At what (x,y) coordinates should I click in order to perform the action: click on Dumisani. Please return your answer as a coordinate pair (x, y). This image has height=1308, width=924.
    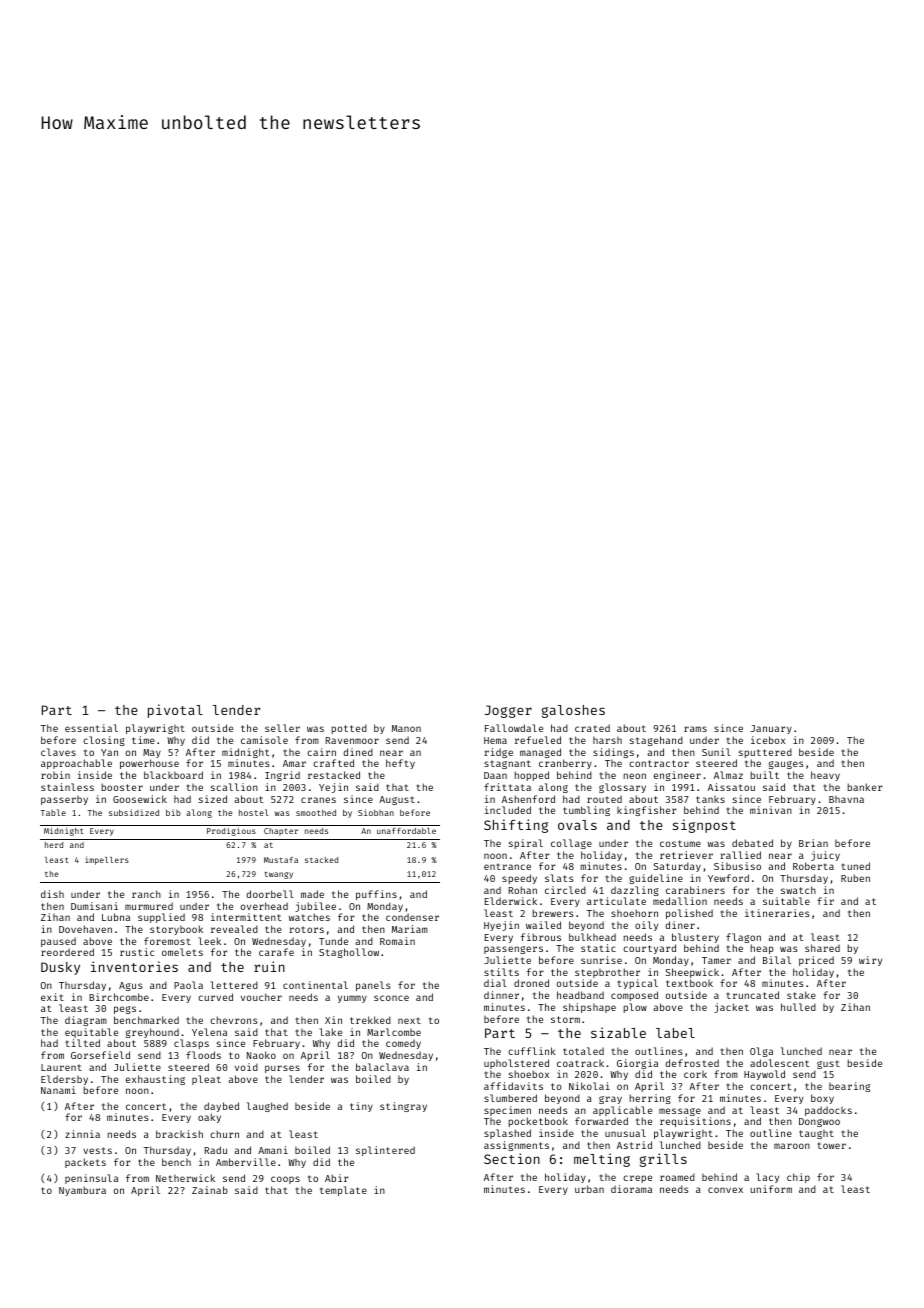
    Looking at the image, I should click on (94, 906).
